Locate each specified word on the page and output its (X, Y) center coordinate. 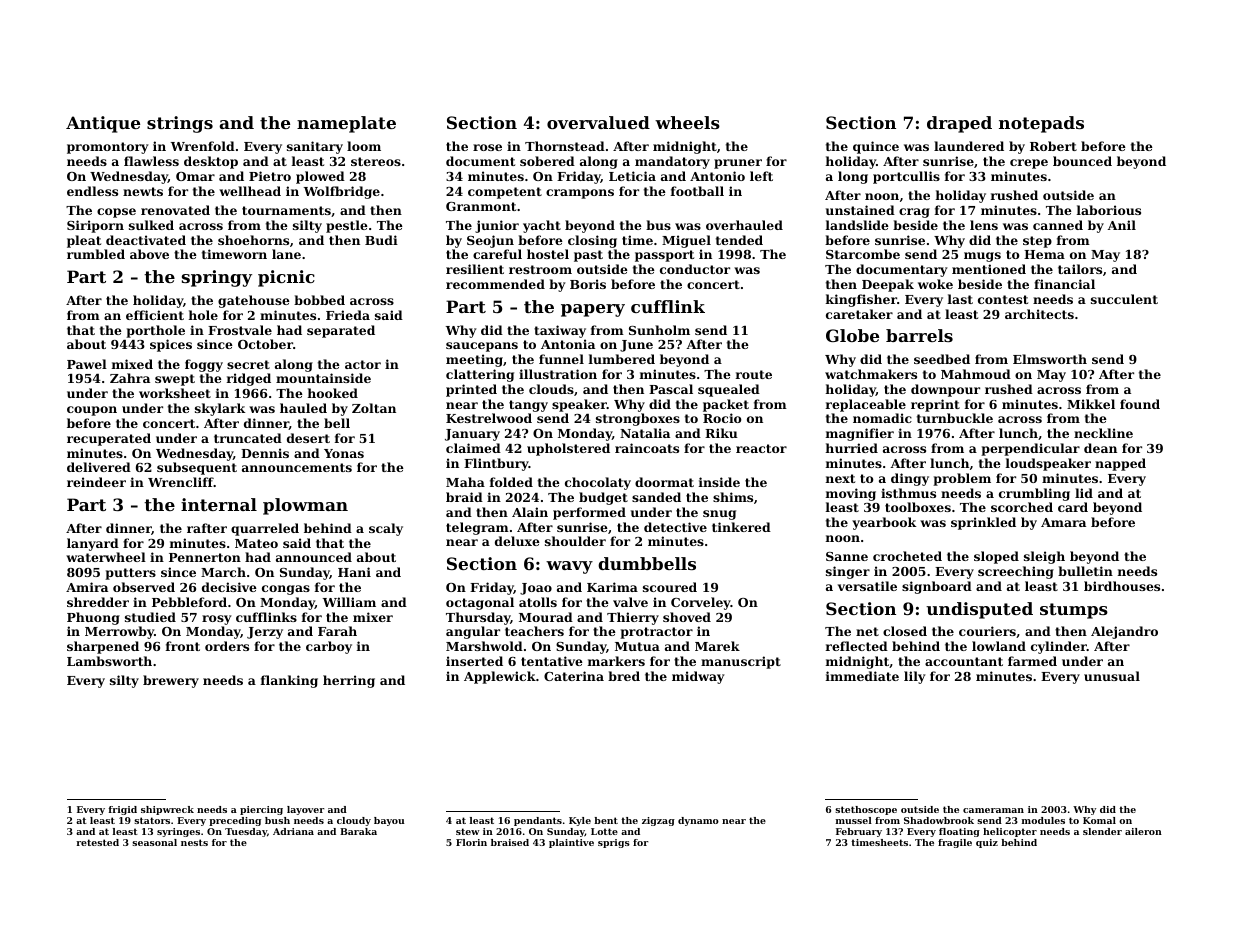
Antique (103, 124)
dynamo (698, 821)
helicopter (1010, 832)
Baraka (358, 831)
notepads (1041, 124)
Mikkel (1091, 404)
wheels (687, 122)
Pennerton (205, 557)
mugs (982, 257)
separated (341, 331)
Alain (530, 512)
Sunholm (659, 330)
